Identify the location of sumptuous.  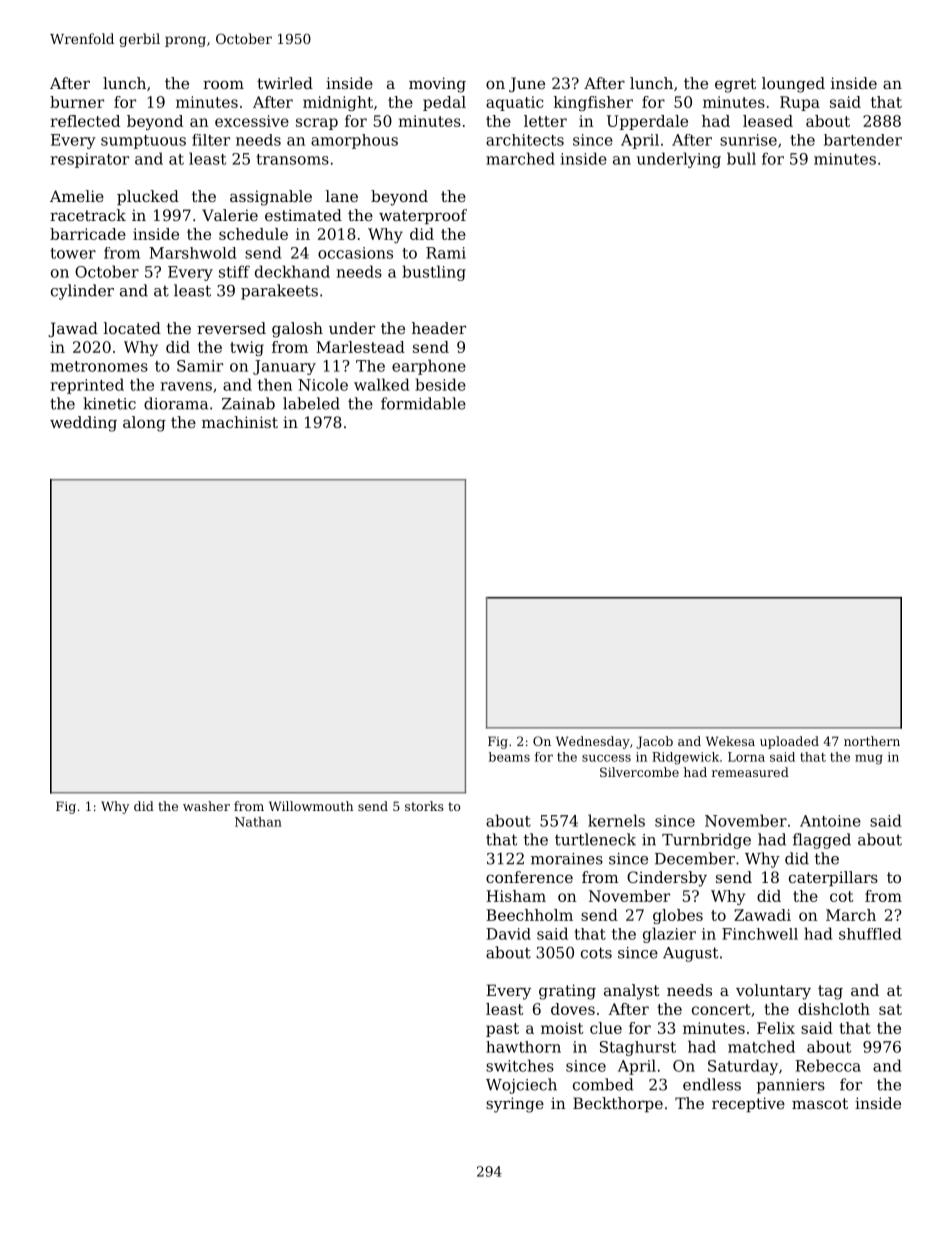
(143, 142).
